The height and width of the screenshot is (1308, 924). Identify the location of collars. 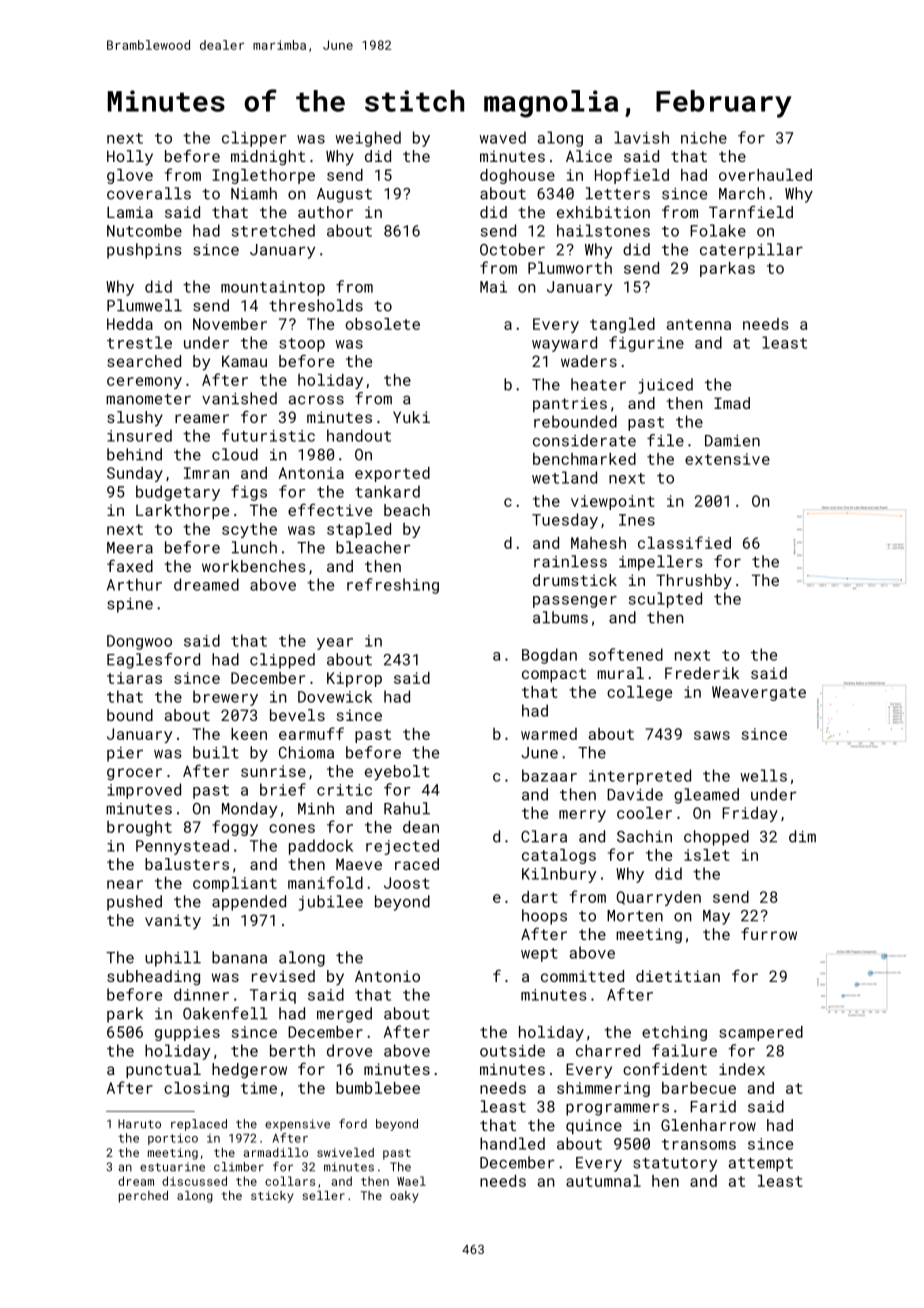
(290, 1181).
